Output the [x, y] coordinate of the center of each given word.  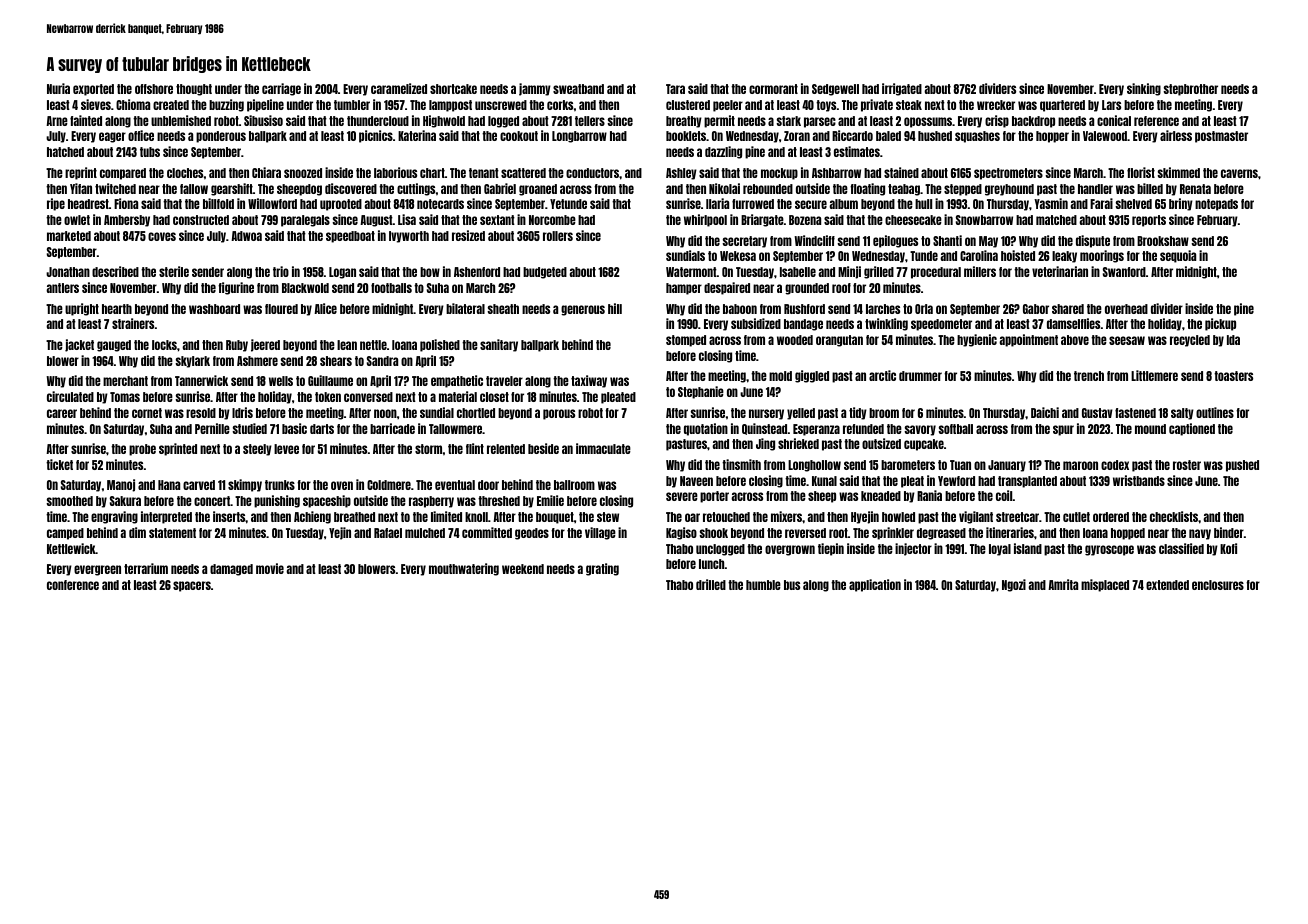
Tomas [125, 397]
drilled [711, 584]
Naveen [696, 481]
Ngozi [1014, 585]
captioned [1192, 429]
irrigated [902, 89]
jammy [535, 89]
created [171, 105]
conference [73, 585]
